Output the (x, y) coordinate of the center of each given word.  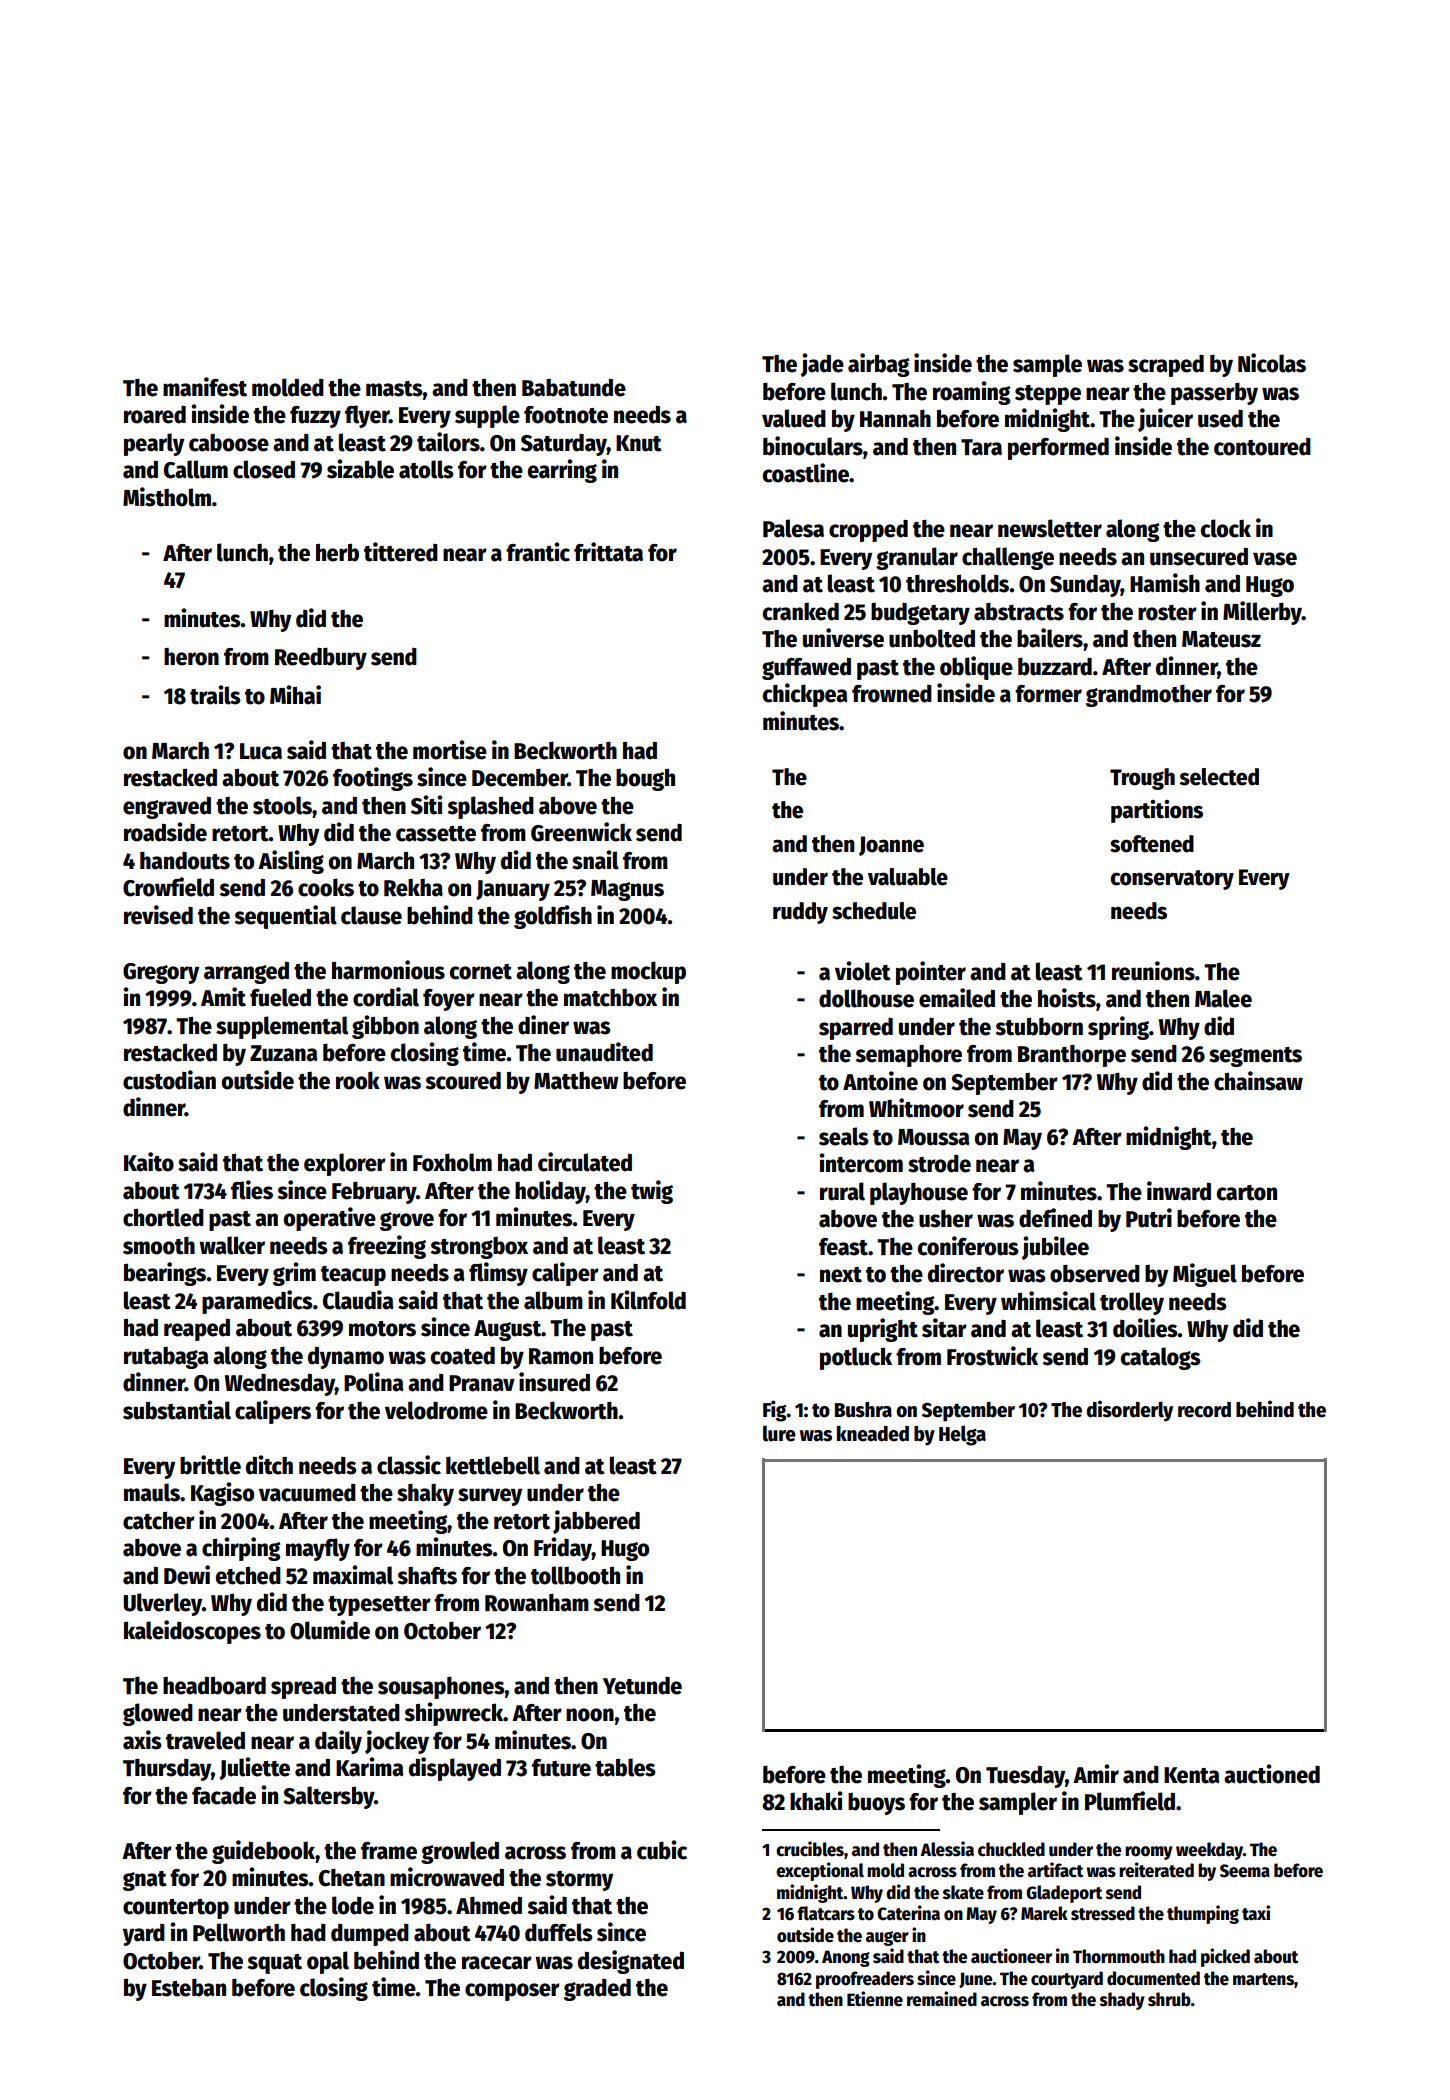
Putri (1149, 1218)
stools (282, 805)
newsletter (1050, 528)
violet (863, 971)
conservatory (1172, 880)
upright (883, 1330)
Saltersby (328, 1797)
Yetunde (642, 1686)
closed (264, 469)
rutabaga (166, 1358)
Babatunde (574, 387)
